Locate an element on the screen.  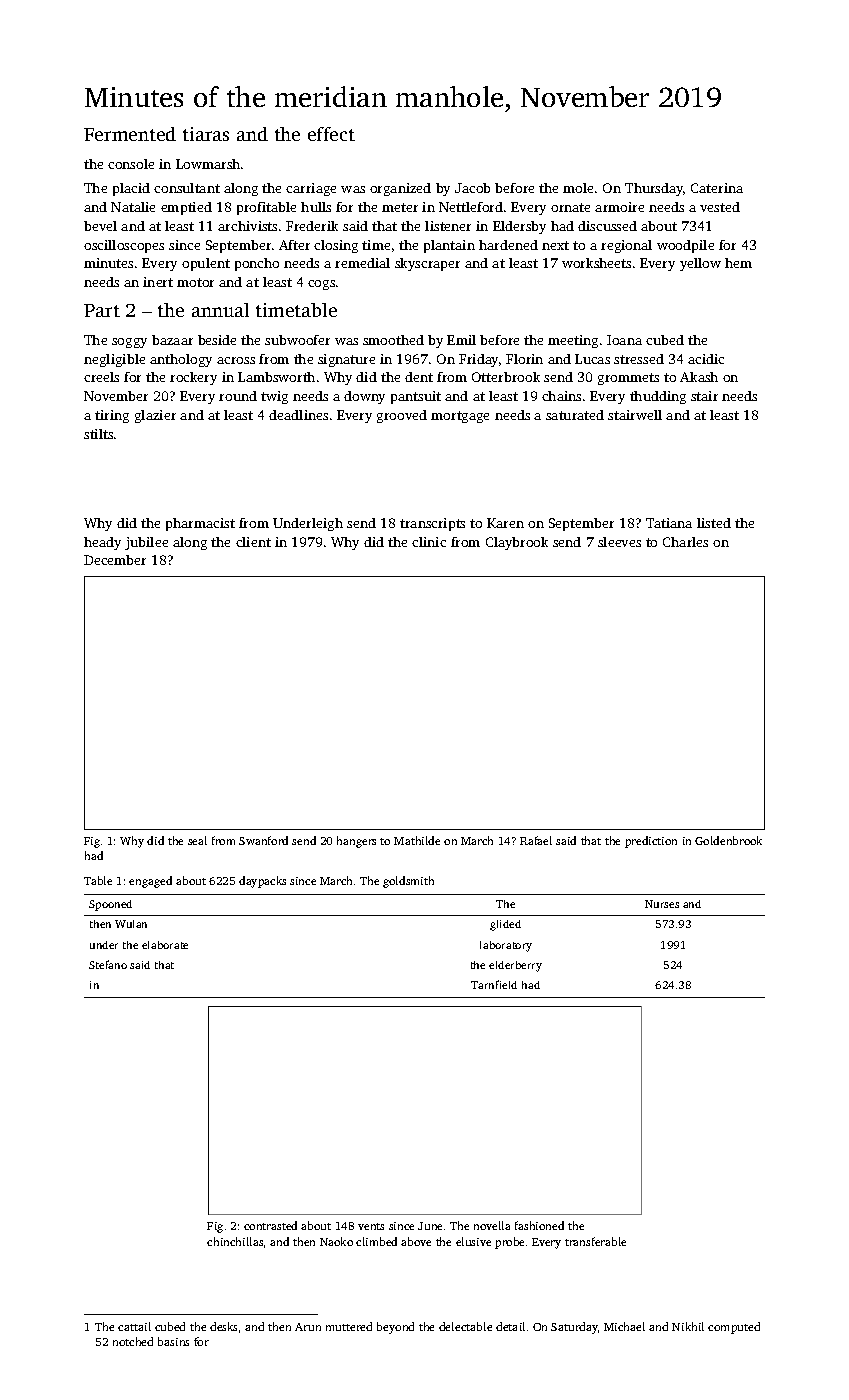
basins is located at coordinates (173, 1341).
